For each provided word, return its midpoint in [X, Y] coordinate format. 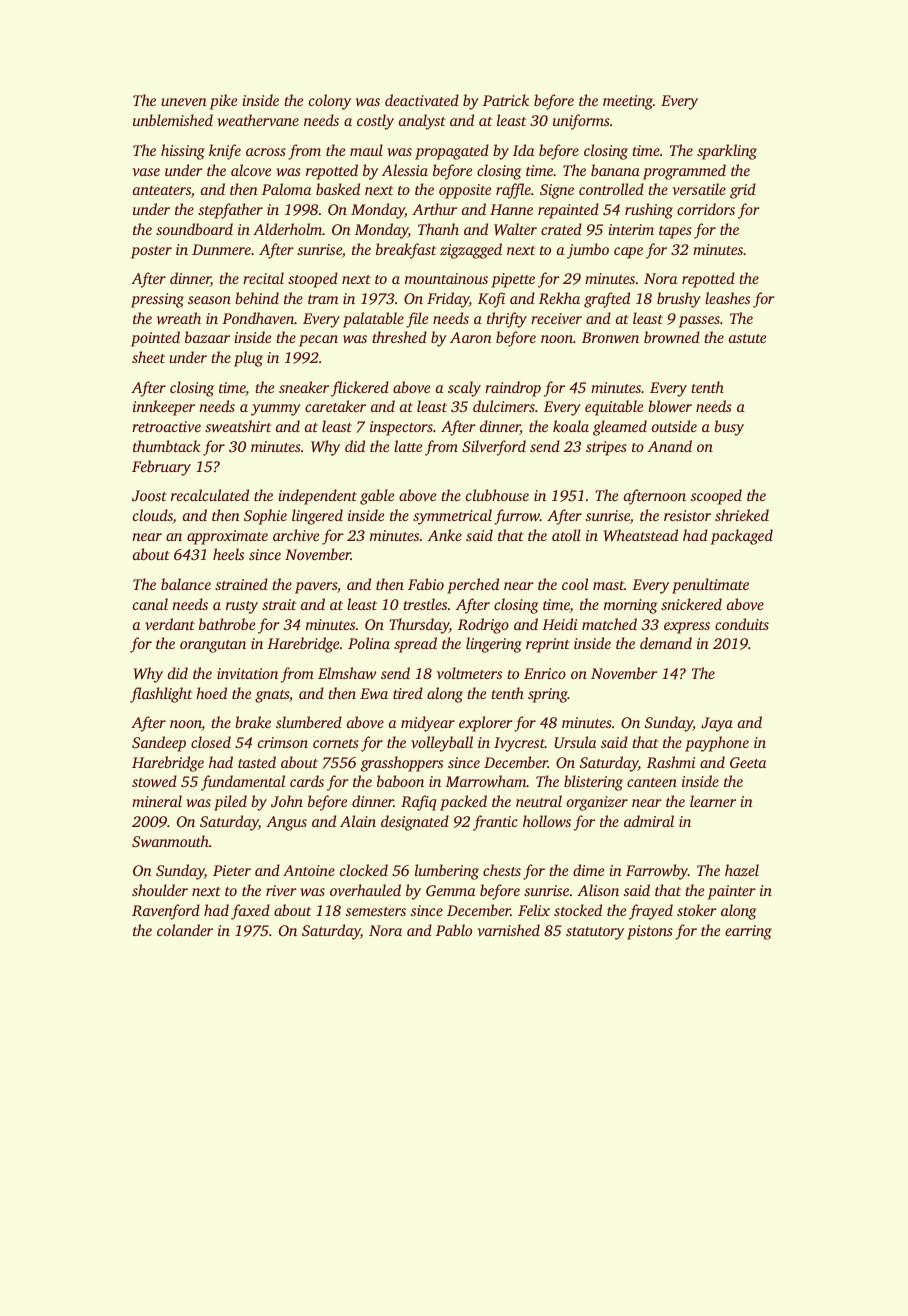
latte [408, 446]
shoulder [160, 890]
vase [146, 172]
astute [747, 338]
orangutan [213, 646]
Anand [670, 446]
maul [366, 150]
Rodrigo [483, 626]
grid [743, 191]
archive [296, 535]
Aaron [471, 337]
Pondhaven [258, 318]
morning [630, 606]
